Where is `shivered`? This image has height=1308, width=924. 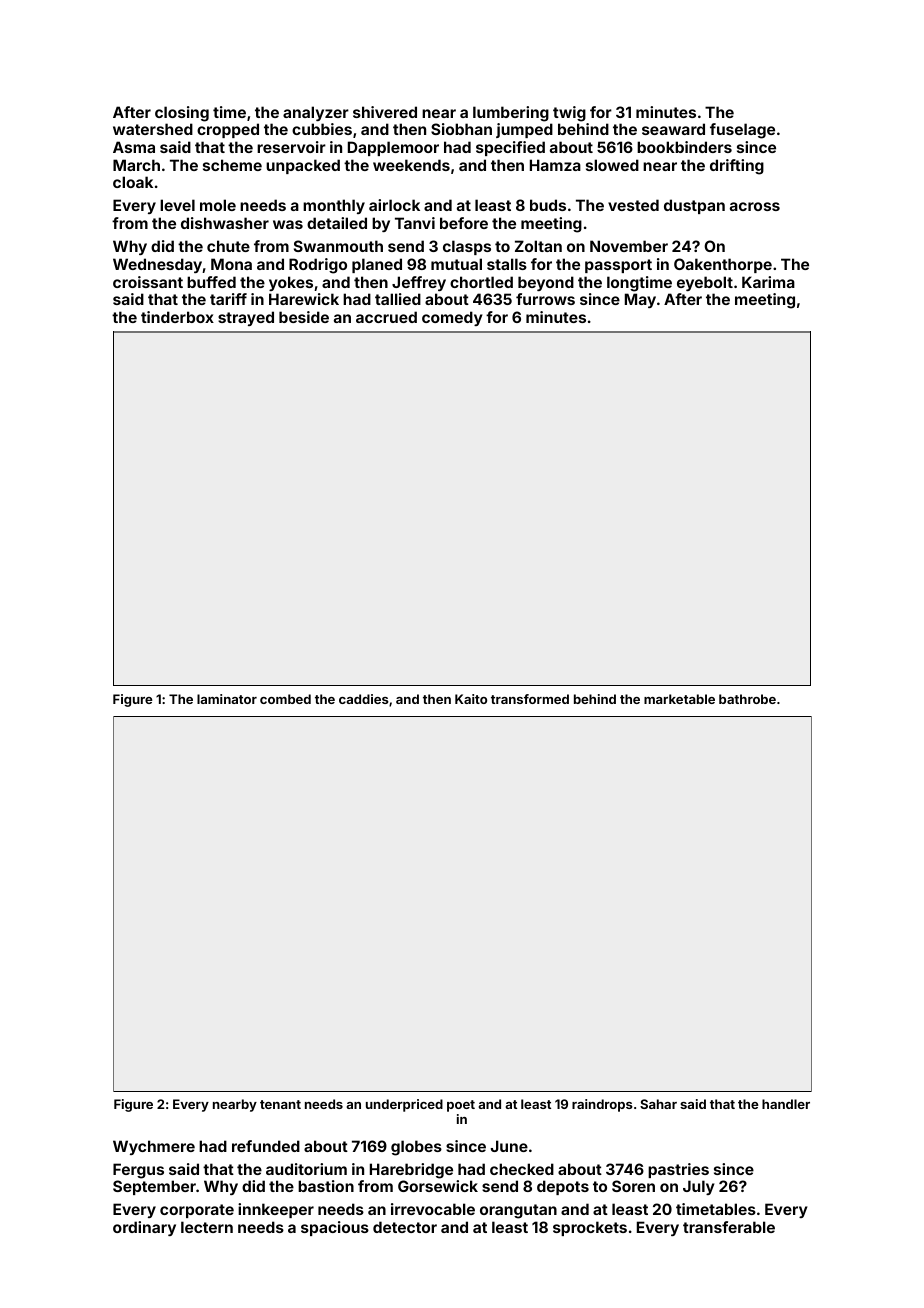
shivered is located at coordinates (385, 112).
